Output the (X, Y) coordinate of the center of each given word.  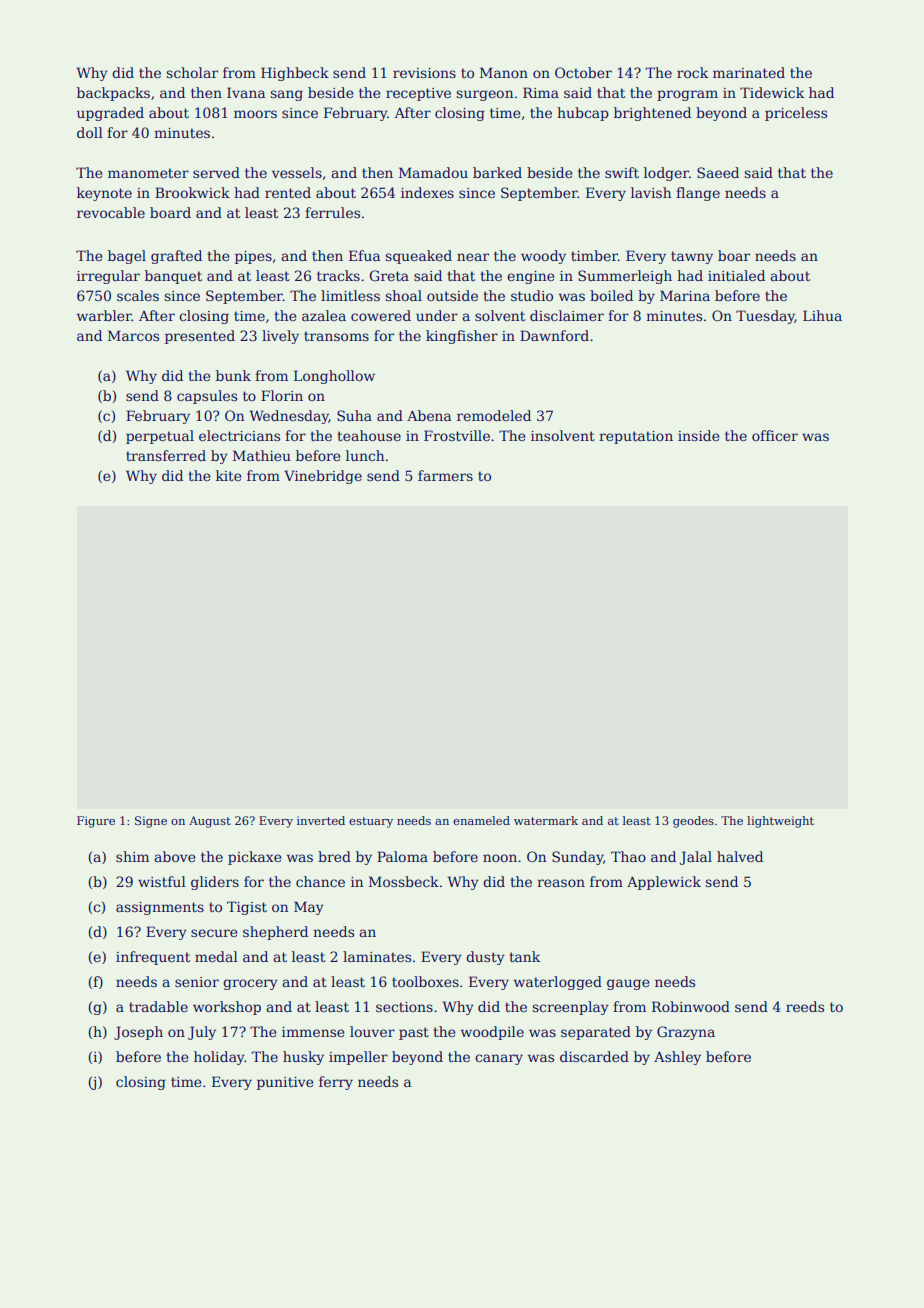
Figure (96, 822)
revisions (424, 73)
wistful (162, 881)
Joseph (138, 1033)
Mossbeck (404, 881)
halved (740, 856)
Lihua (822, 315)
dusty (485, 958)
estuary (371, 822)
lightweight (780, 822)
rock (692, 72)
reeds (805, 1006)
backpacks (113, 94)
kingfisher (462, 337)
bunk (233, 375)
